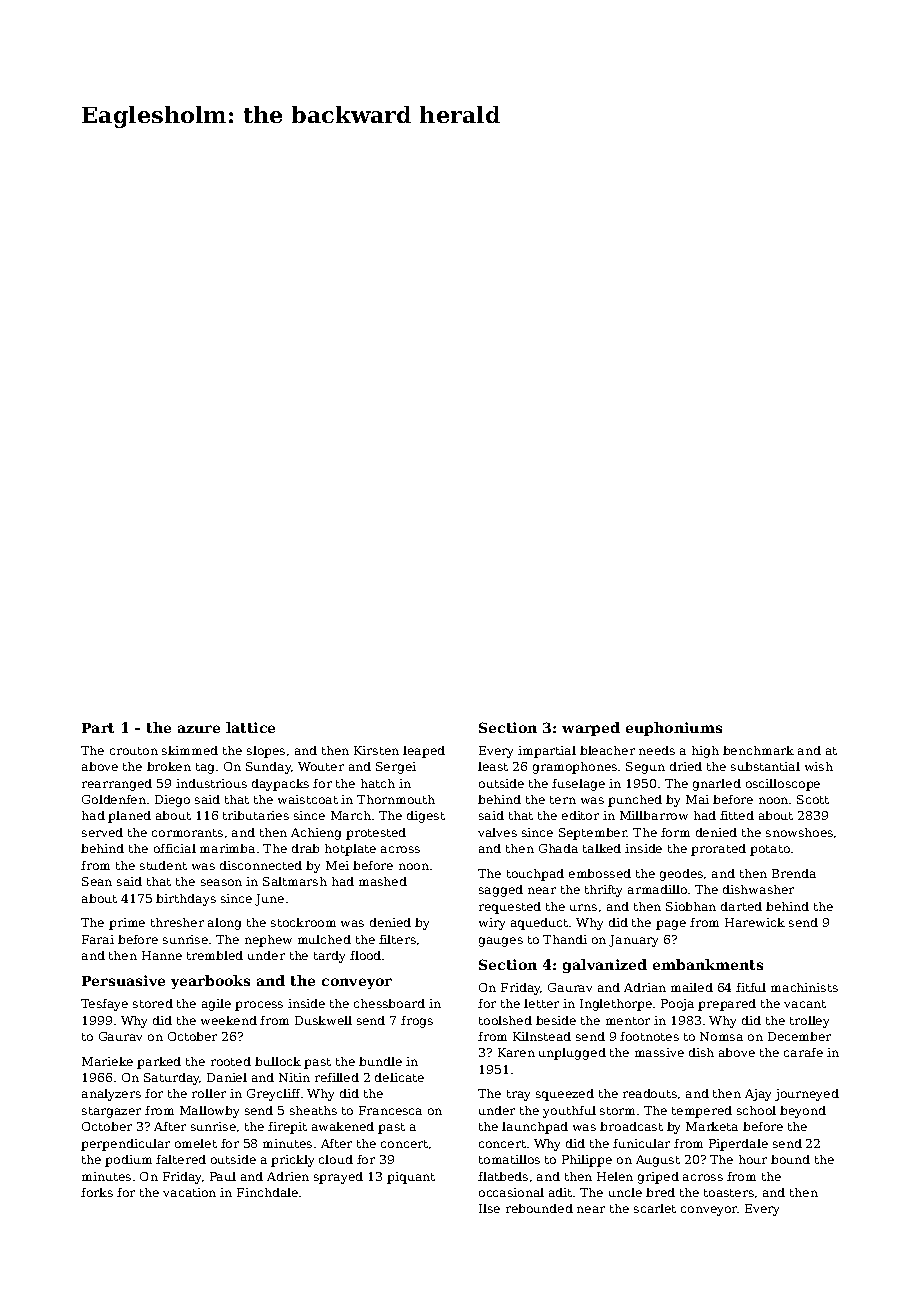 Image resolution: width=924 pixels, height=1308 pixels. I want to click on omelet, so click(196, 1143).
